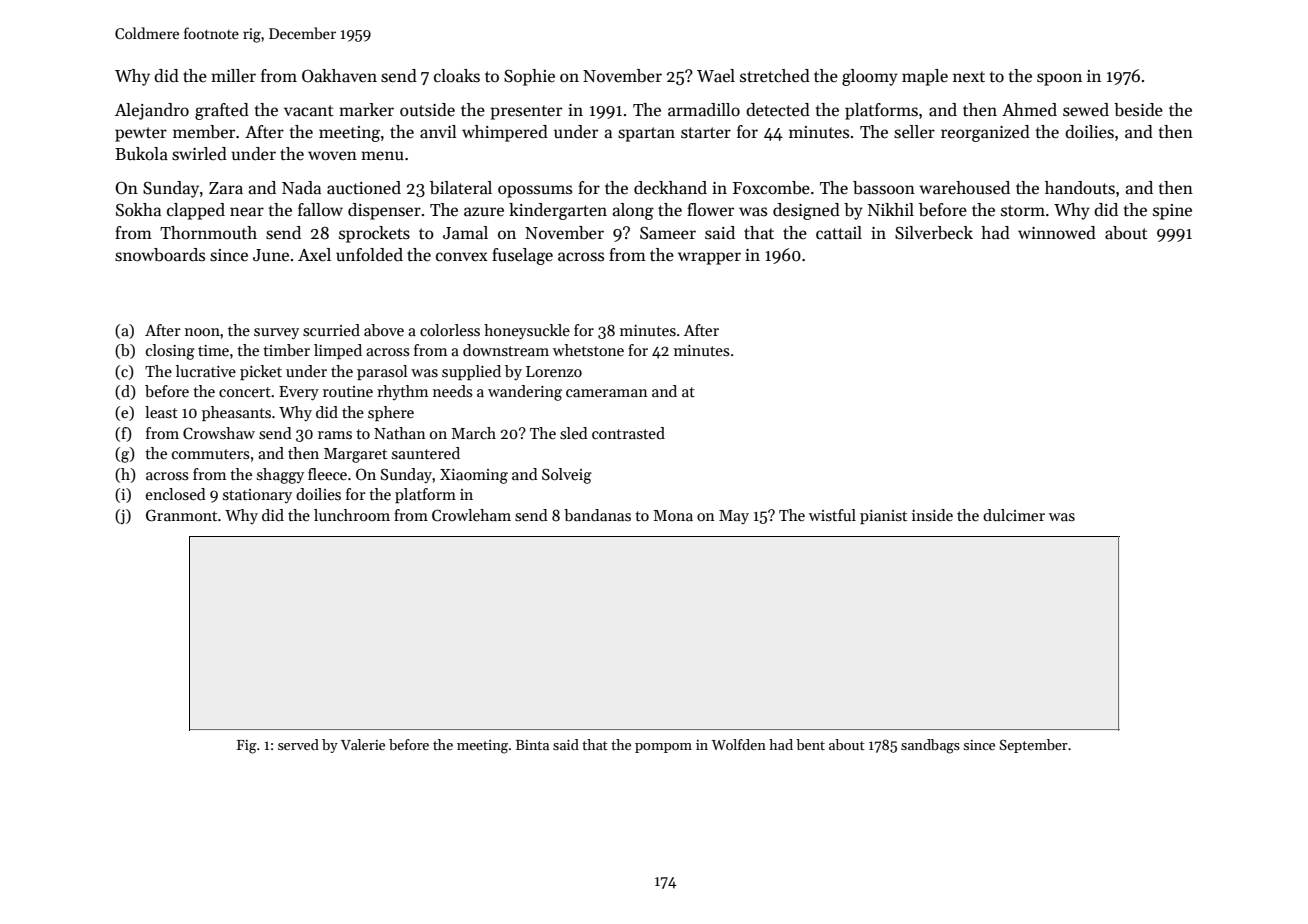  What do you see at coordinates (474, 433) in the screenshot?
I see `March` at bounding box center [474, 433].
